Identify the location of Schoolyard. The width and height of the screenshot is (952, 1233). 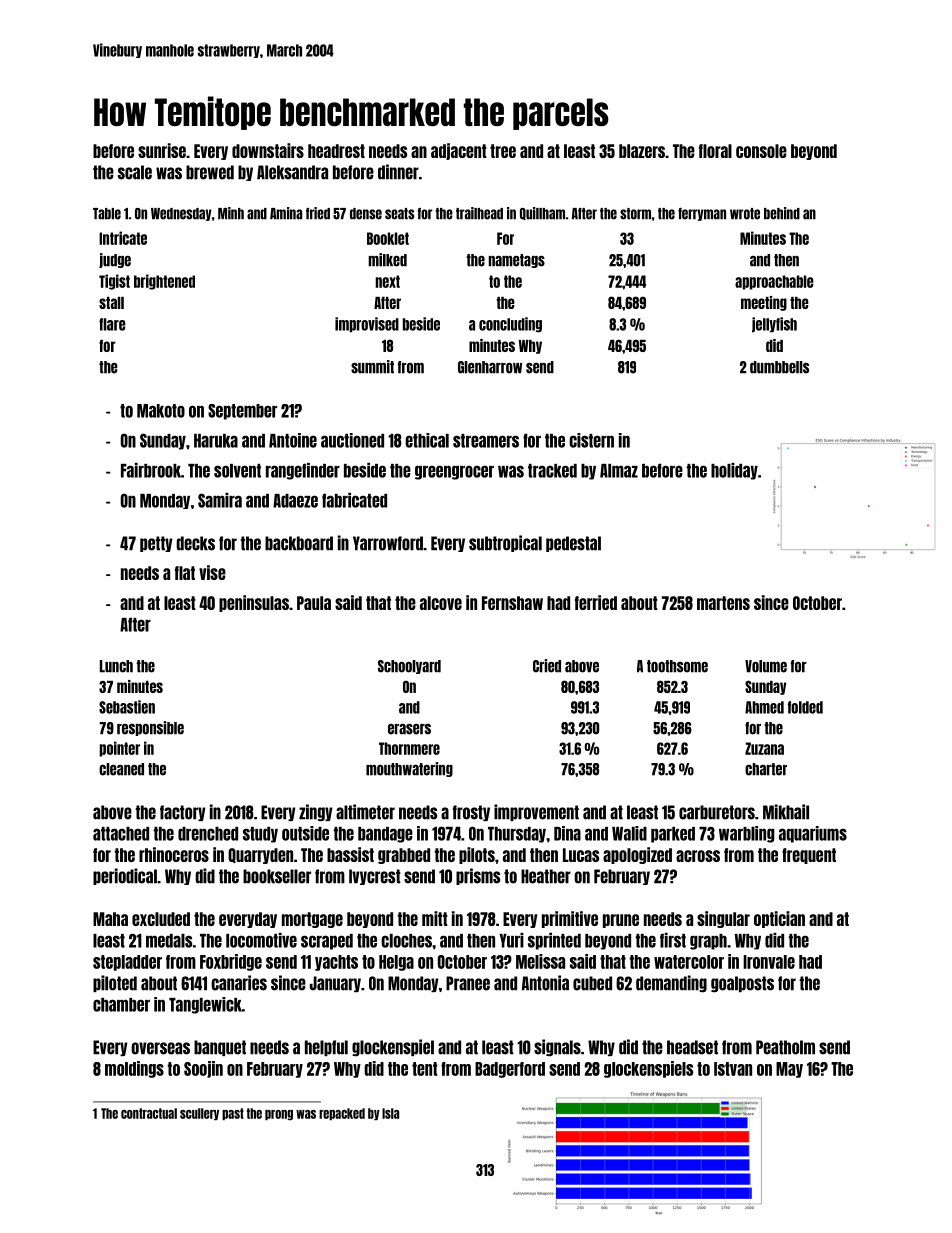
(409, 667).
